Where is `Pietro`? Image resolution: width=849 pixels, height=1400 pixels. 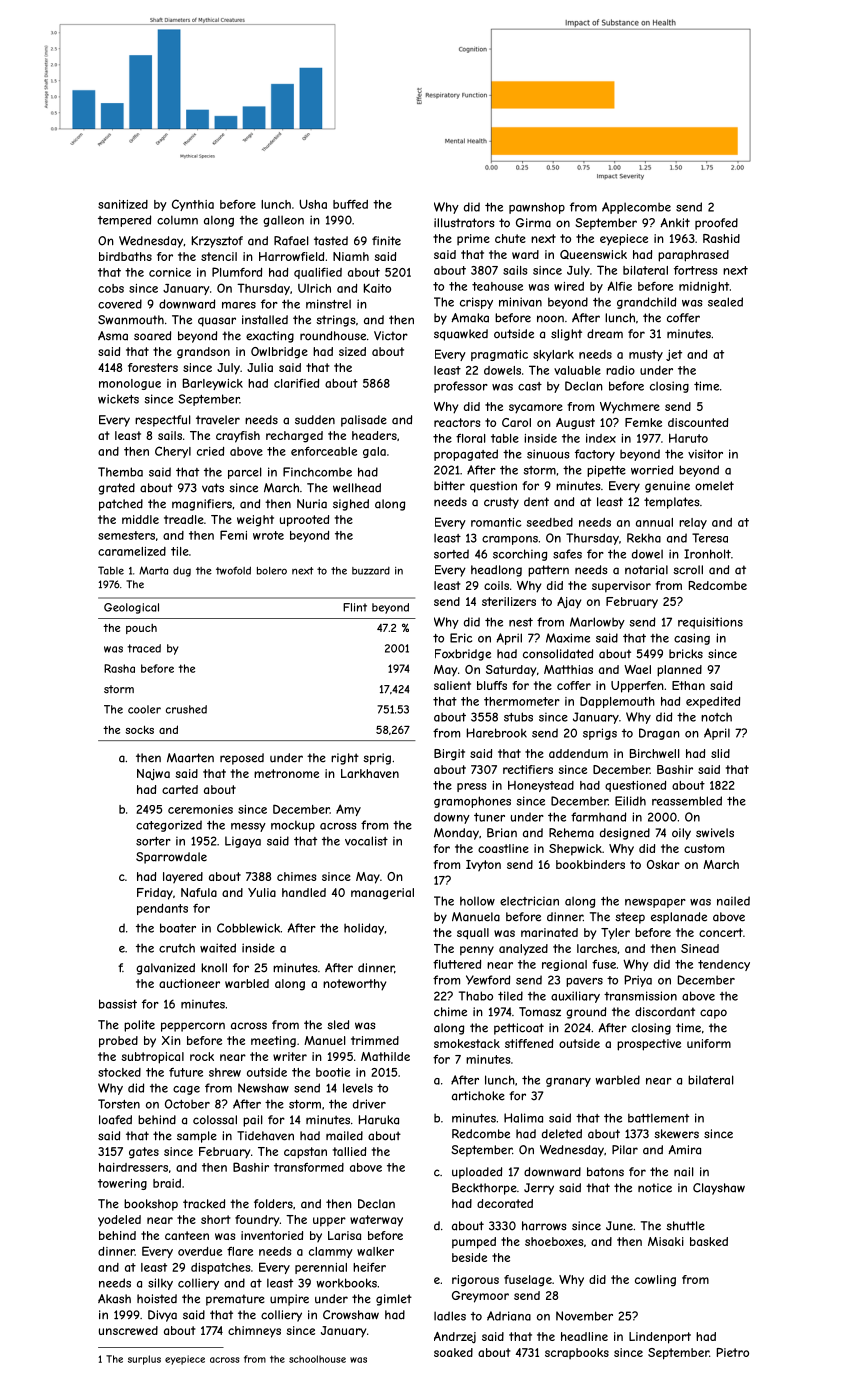 Pietro is located at coordinates (733, 1352).
